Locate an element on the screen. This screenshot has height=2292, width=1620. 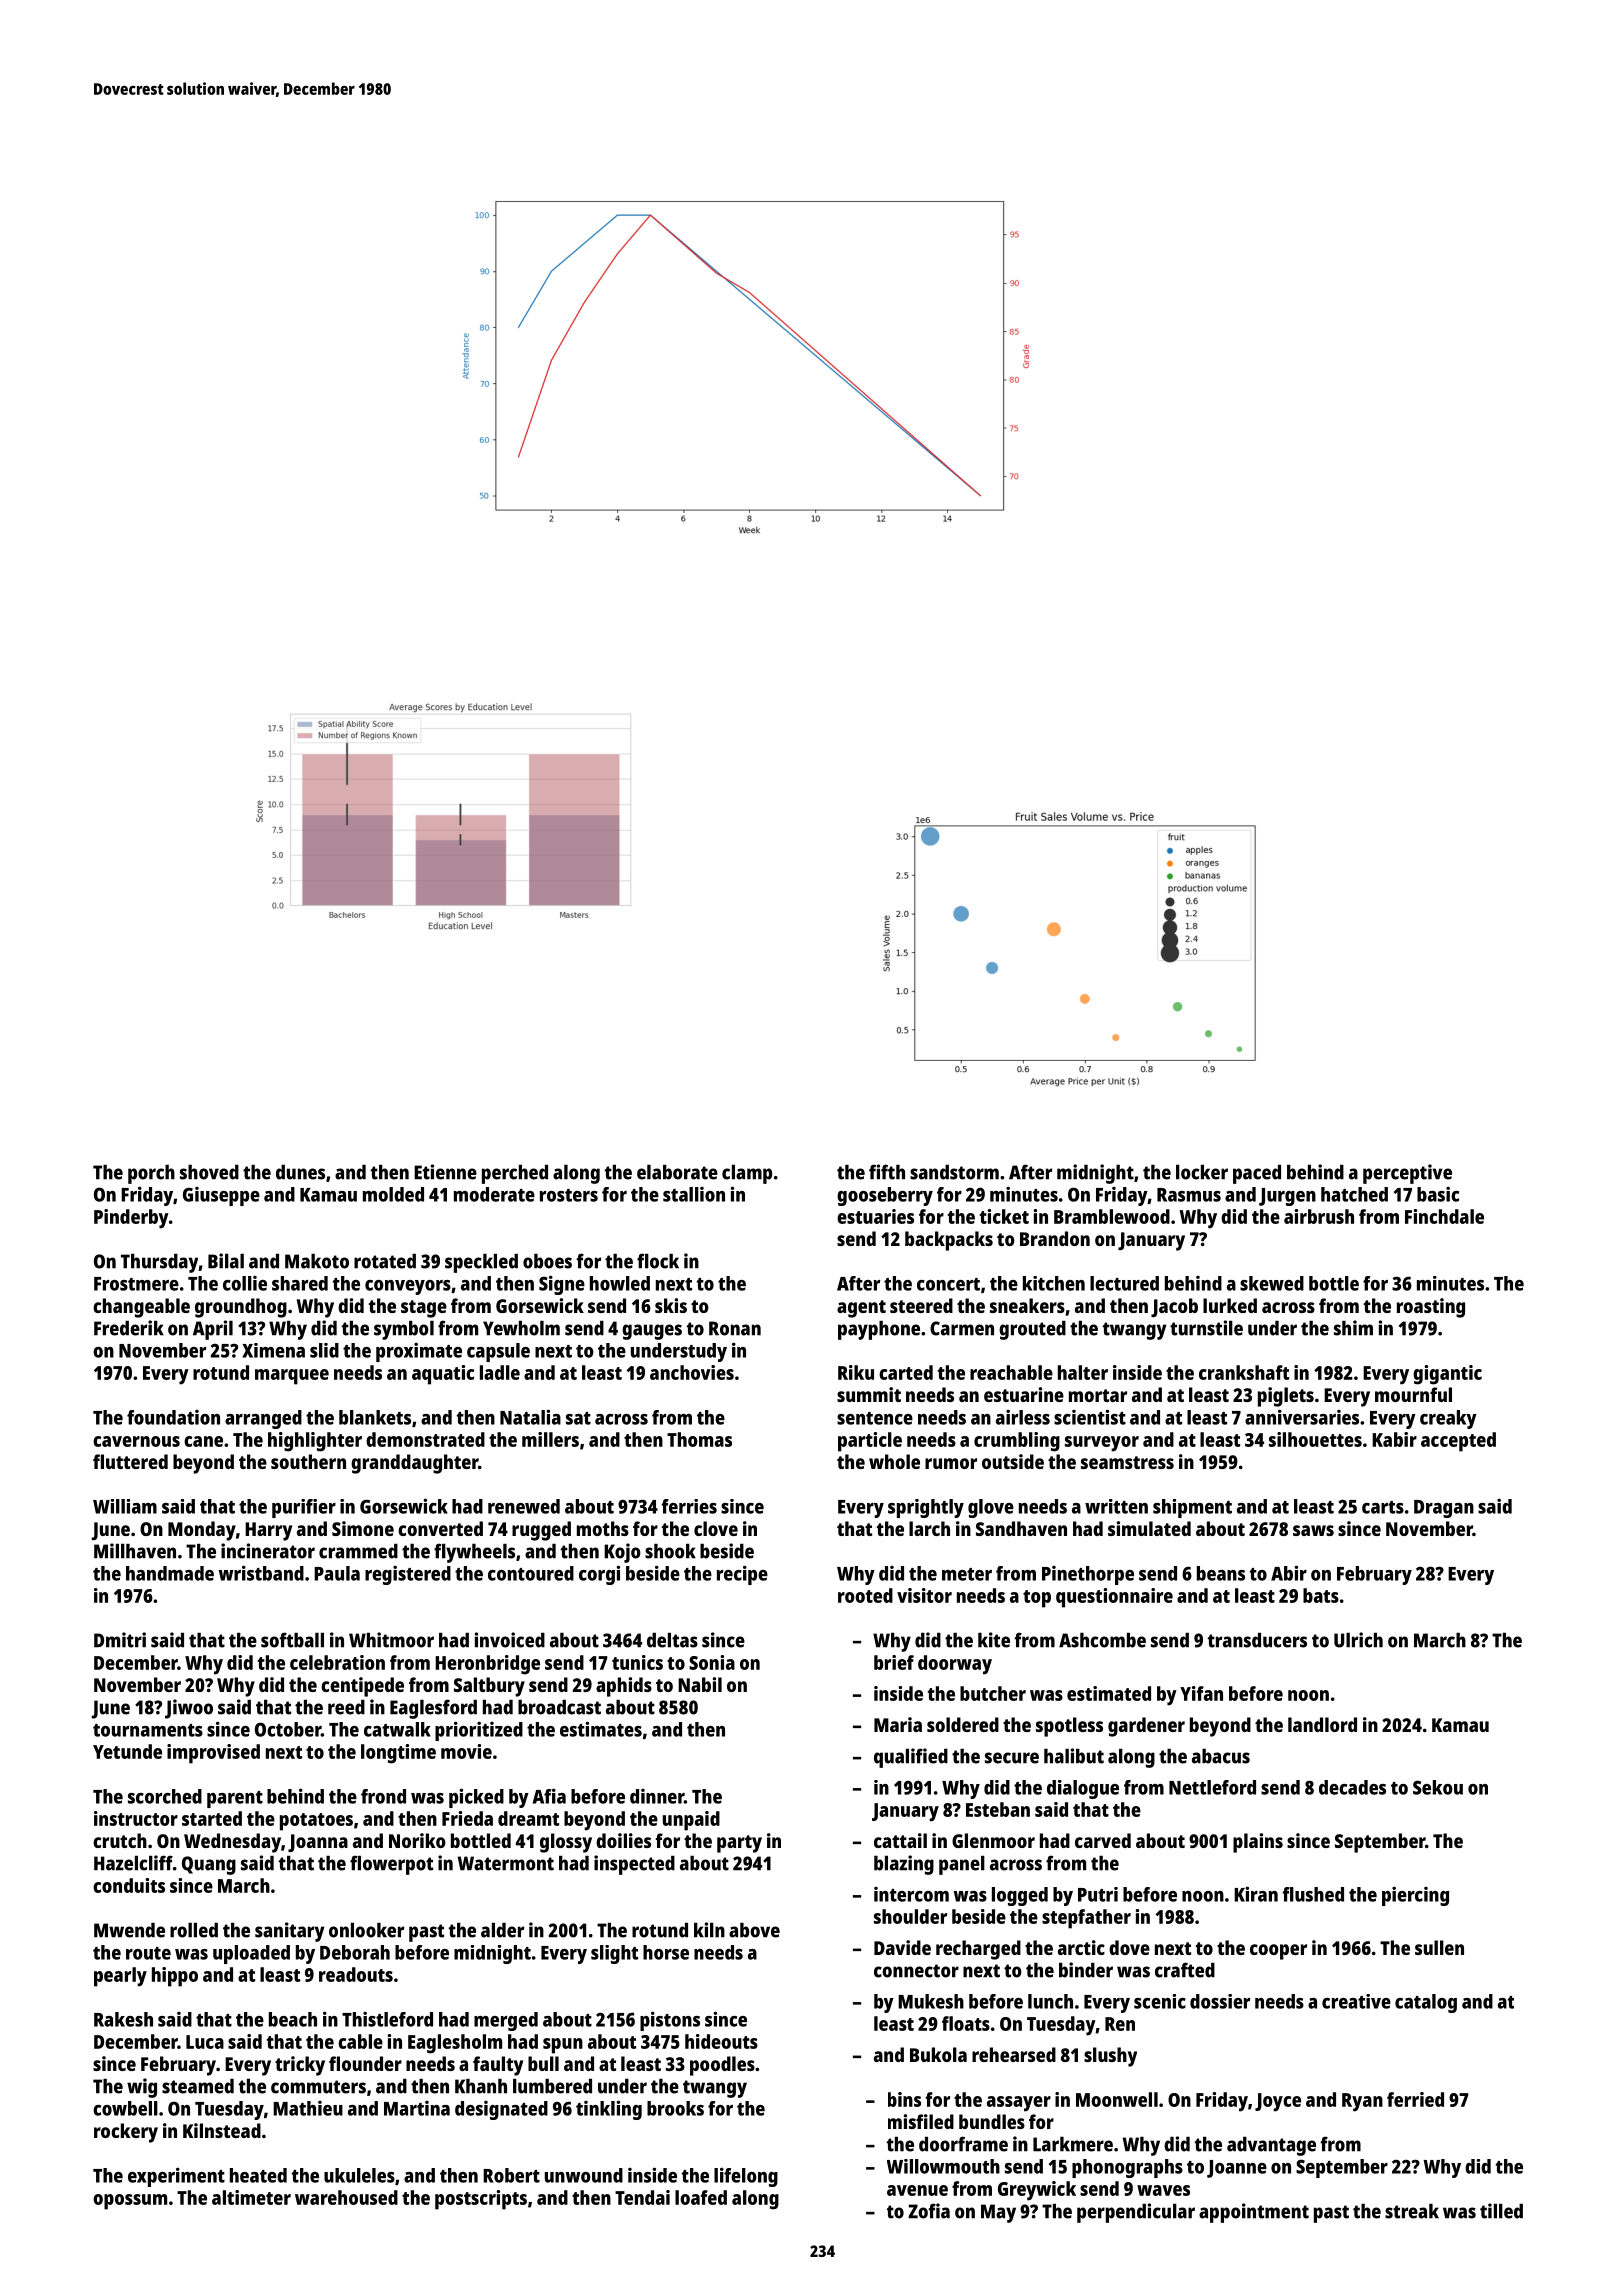
Pinderby is located at coordinates (131, 1219).
